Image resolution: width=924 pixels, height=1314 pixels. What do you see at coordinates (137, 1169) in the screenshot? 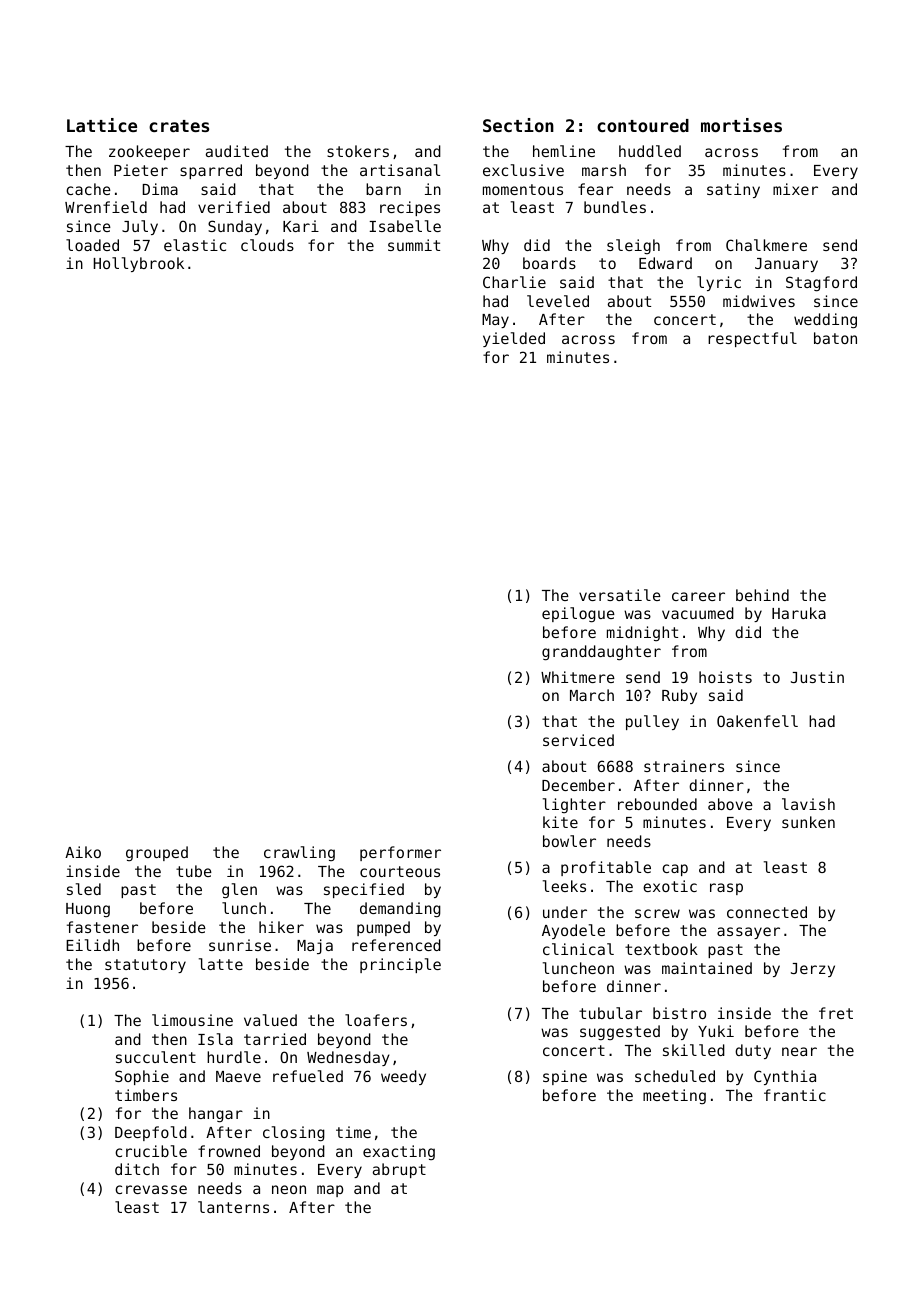
I see `ditch` at bounding box center [137, 1169].
